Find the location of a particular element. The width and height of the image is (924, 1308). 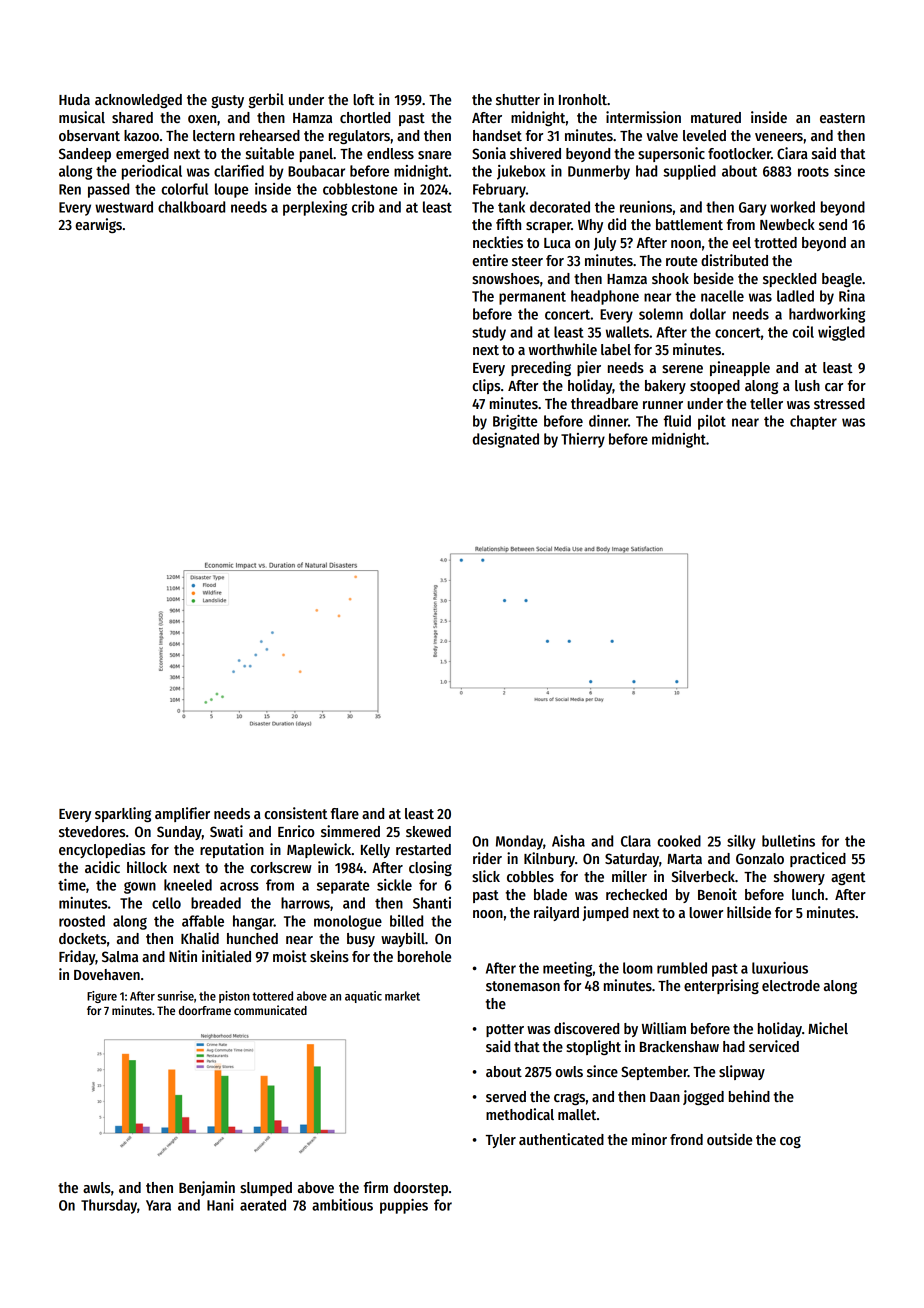

earwigs is located at coordinates (98, 225).
